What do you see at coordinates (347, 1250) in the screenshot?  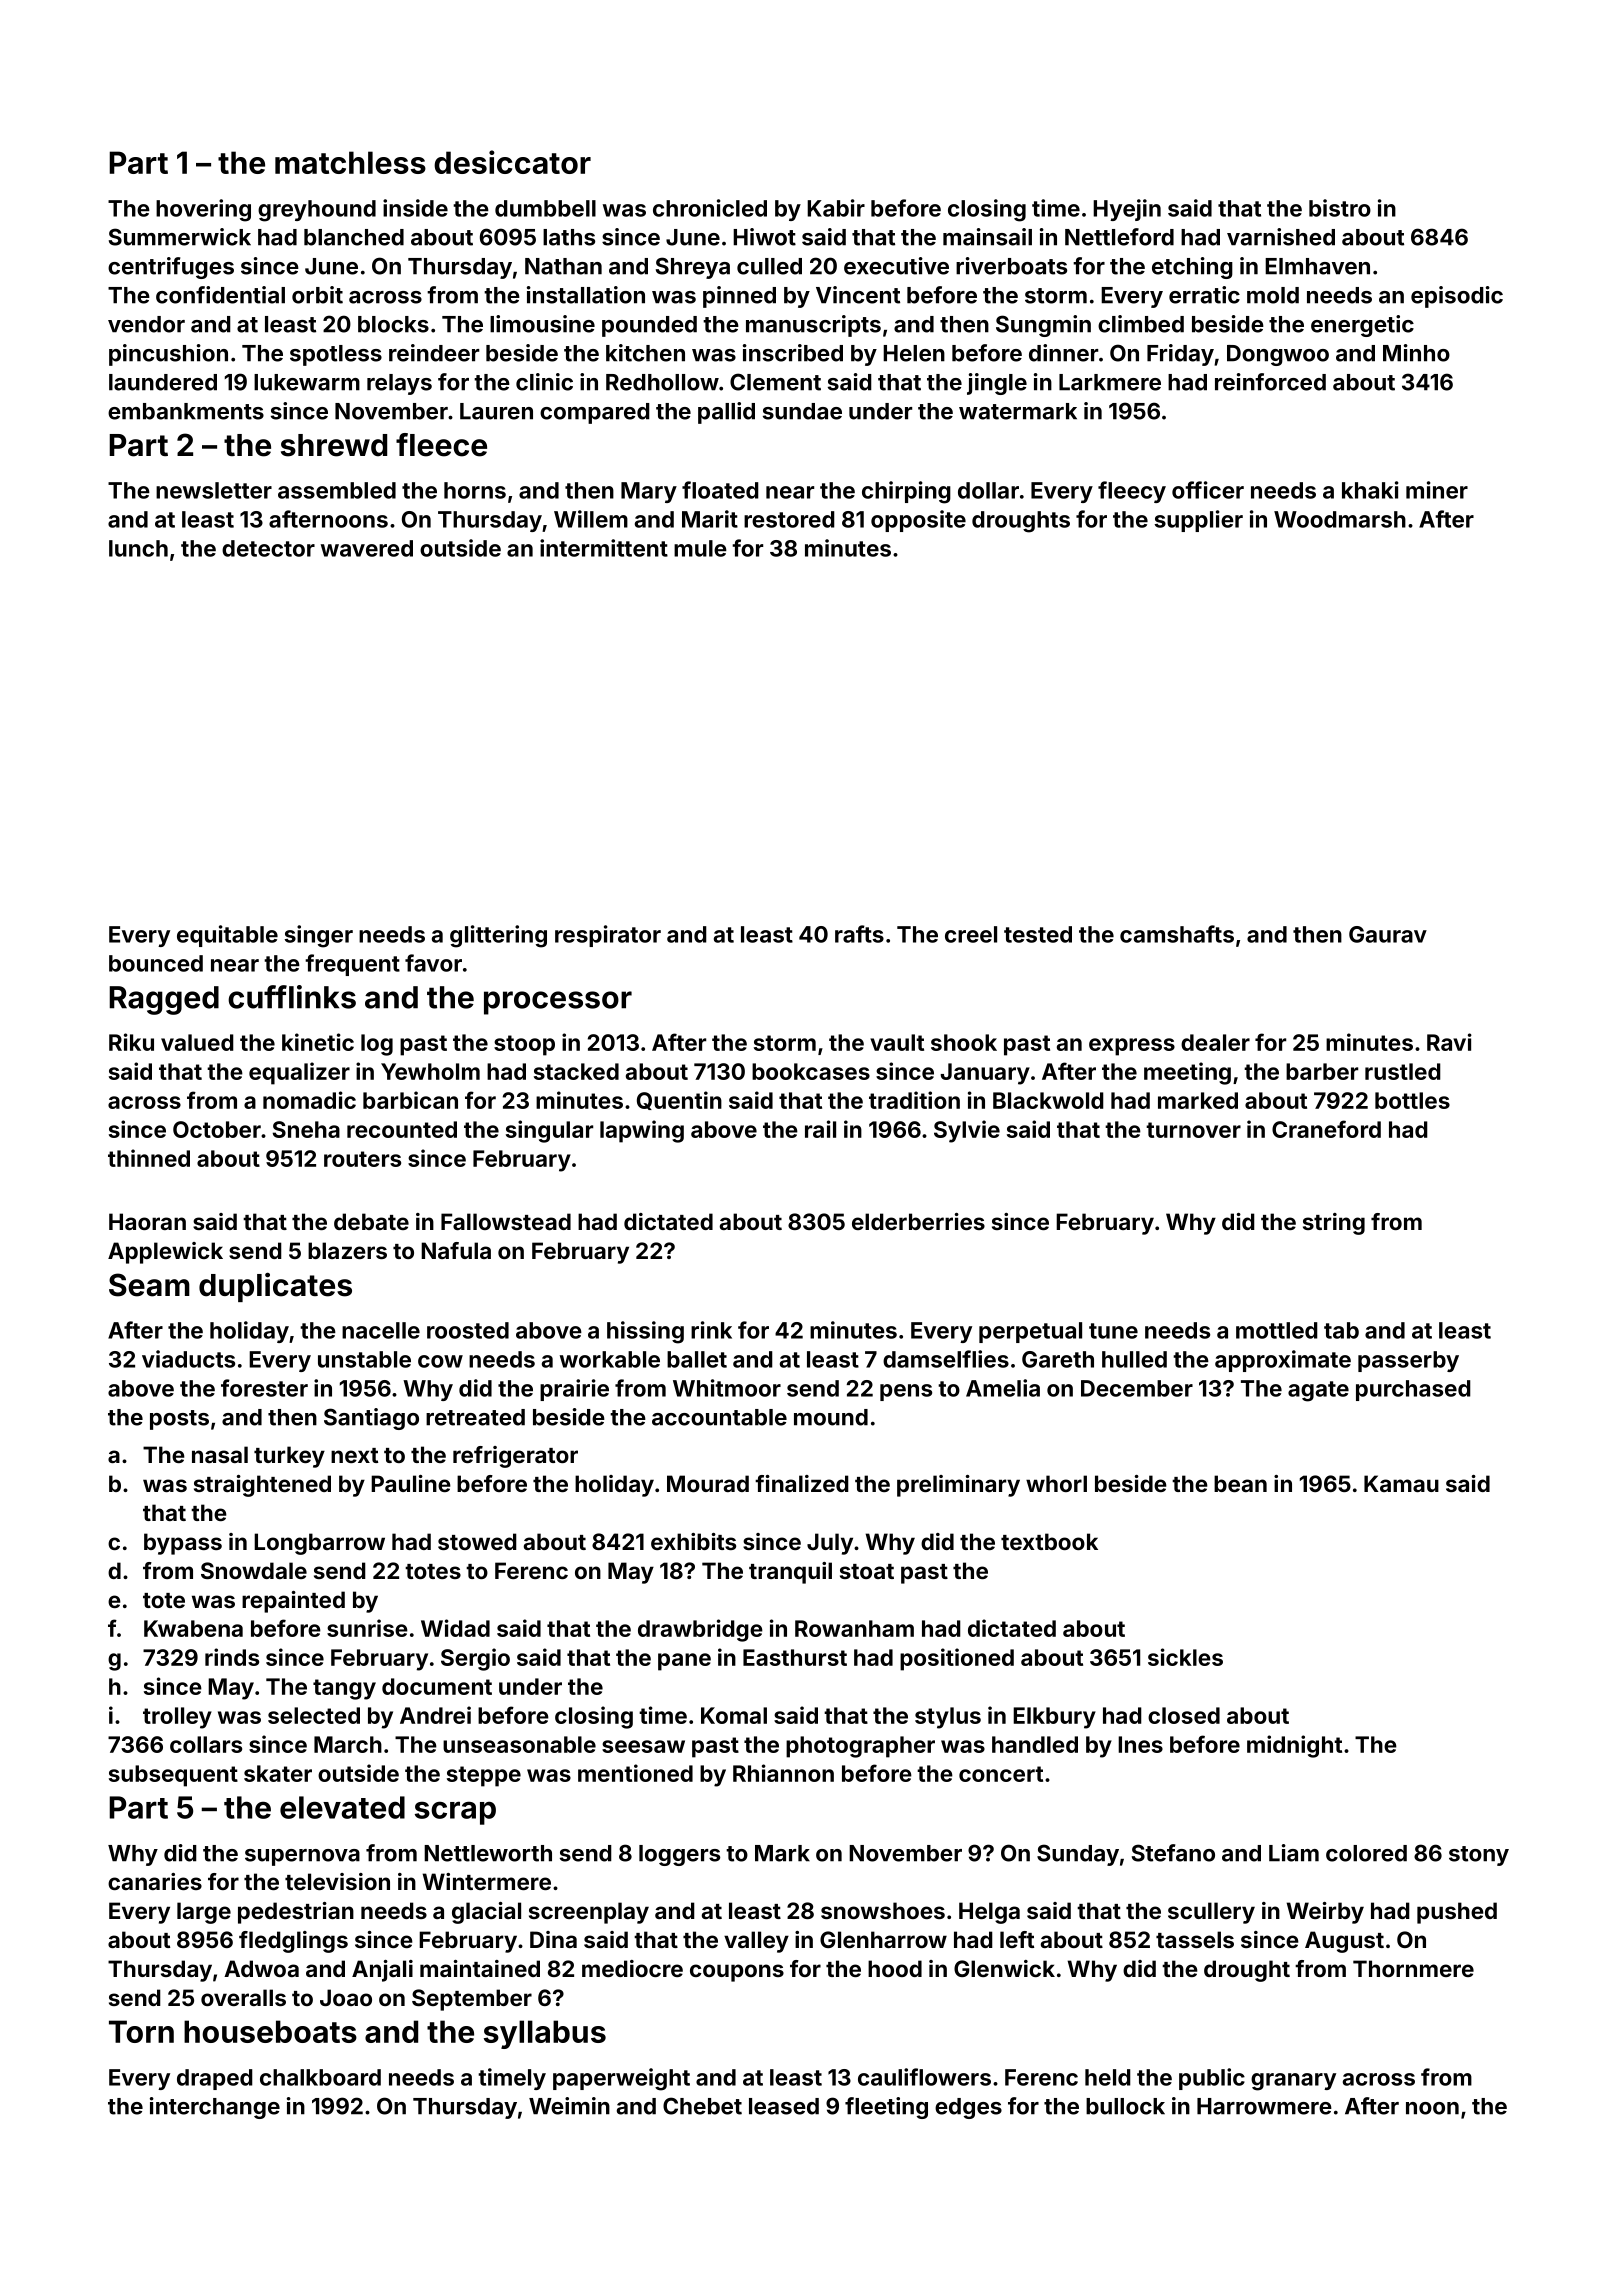 I see `blazers` at bounding box center [347, 1250].
